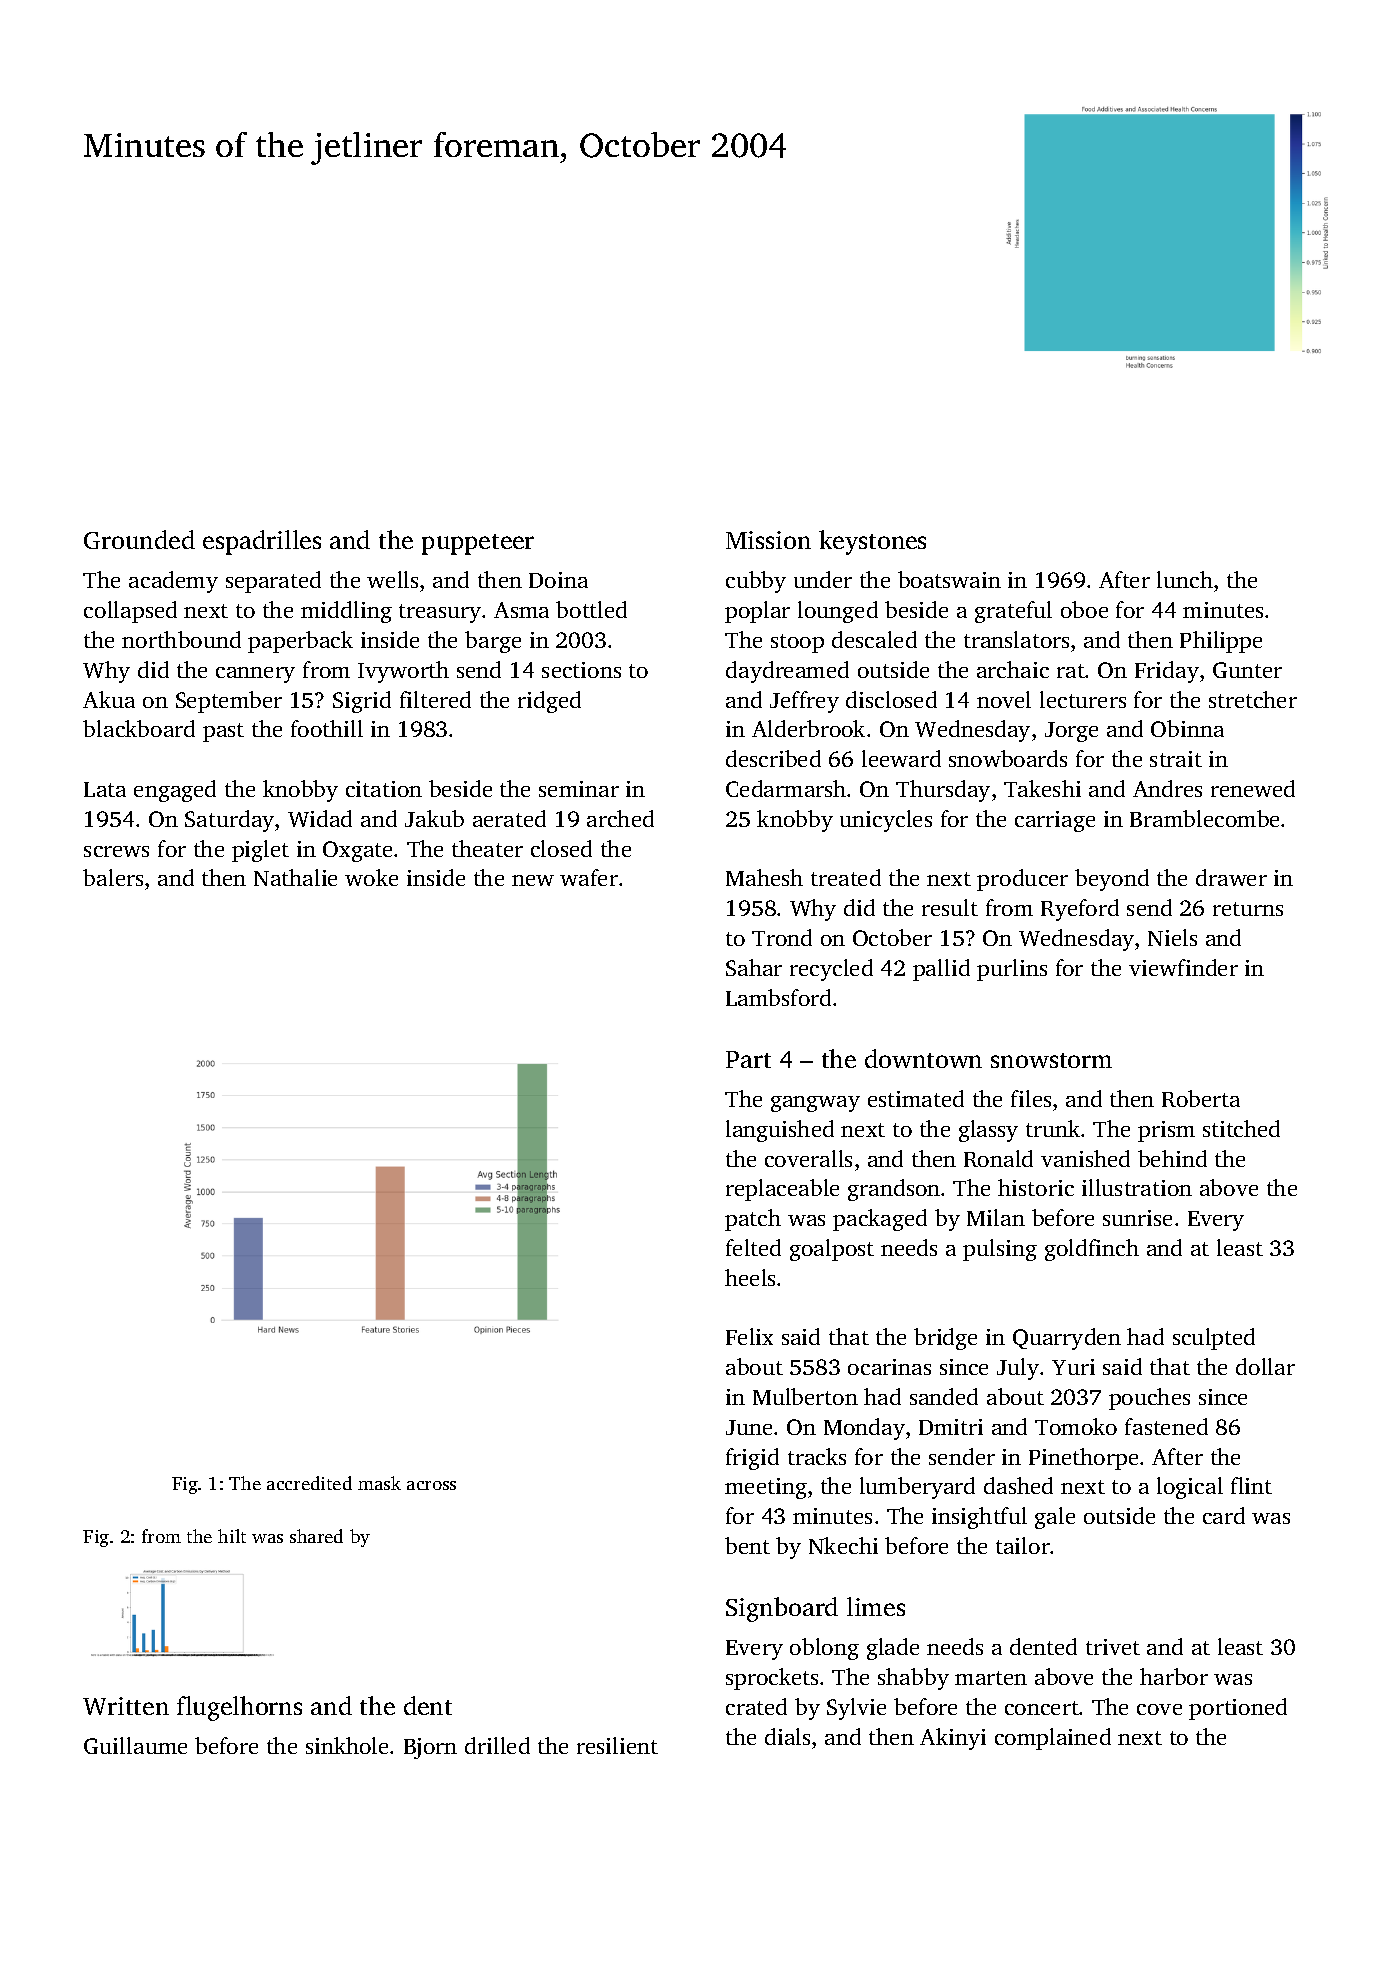 This document has height=1969, width=1386. Describe the element at coordinates (116, 851) in the document. I see `screws` at that location.
